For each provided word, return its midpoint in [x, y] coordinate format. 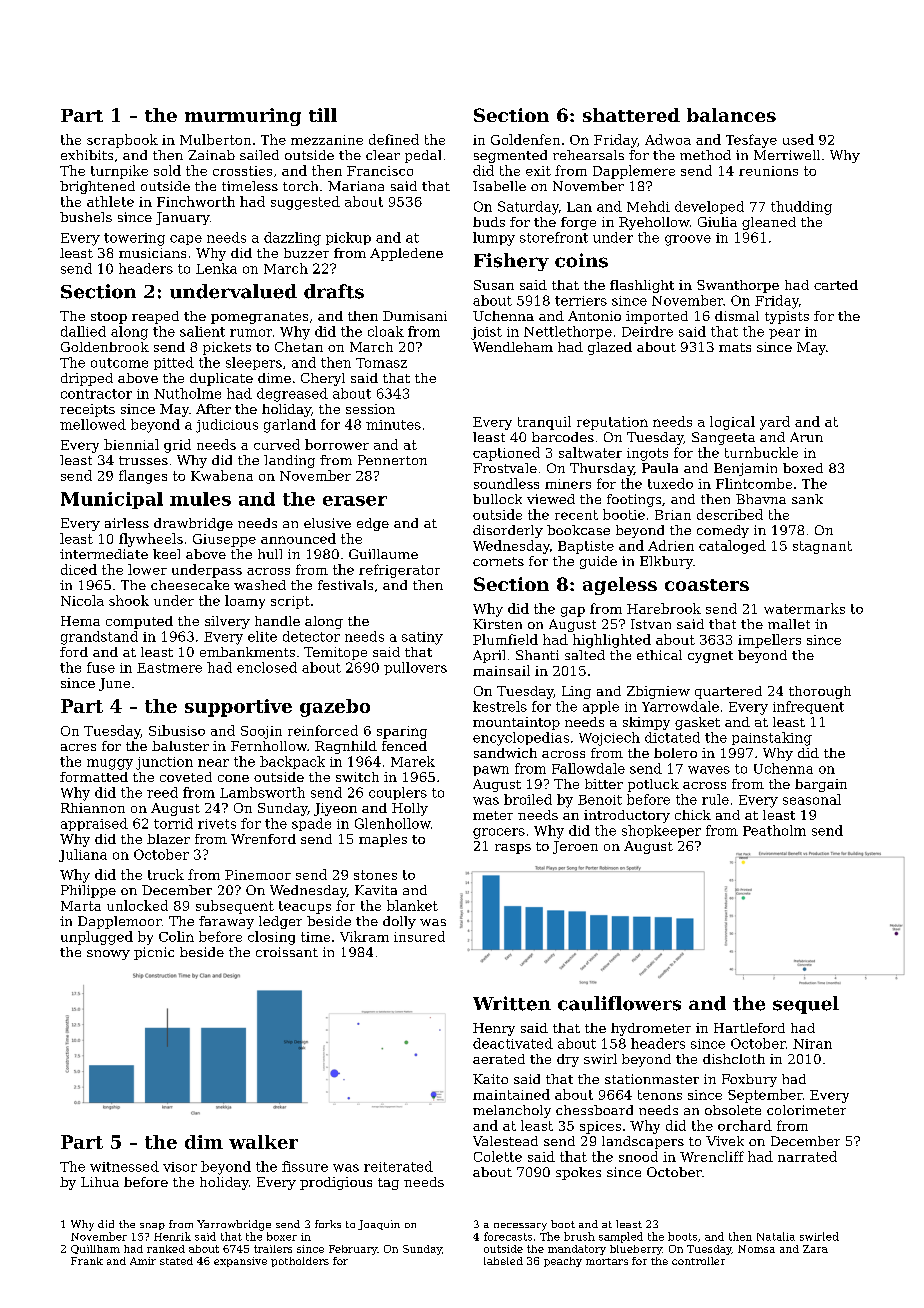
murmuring [243, 117]
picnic [154, 953]
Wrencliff [712, 1156]
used [798, 139]
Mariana [356, 186]
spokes [578, 1173]
